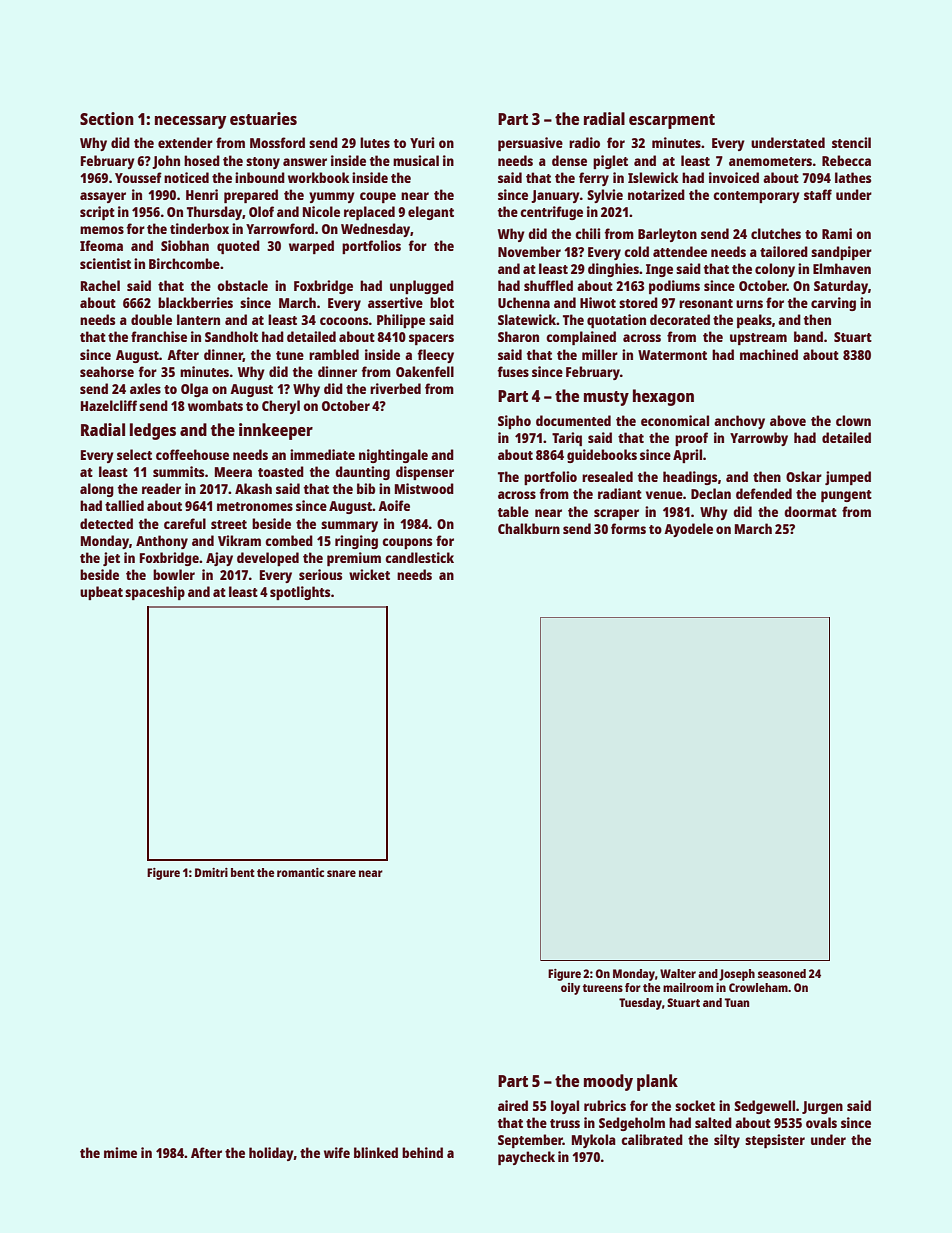  I want to click on double, so click(151, 319).
